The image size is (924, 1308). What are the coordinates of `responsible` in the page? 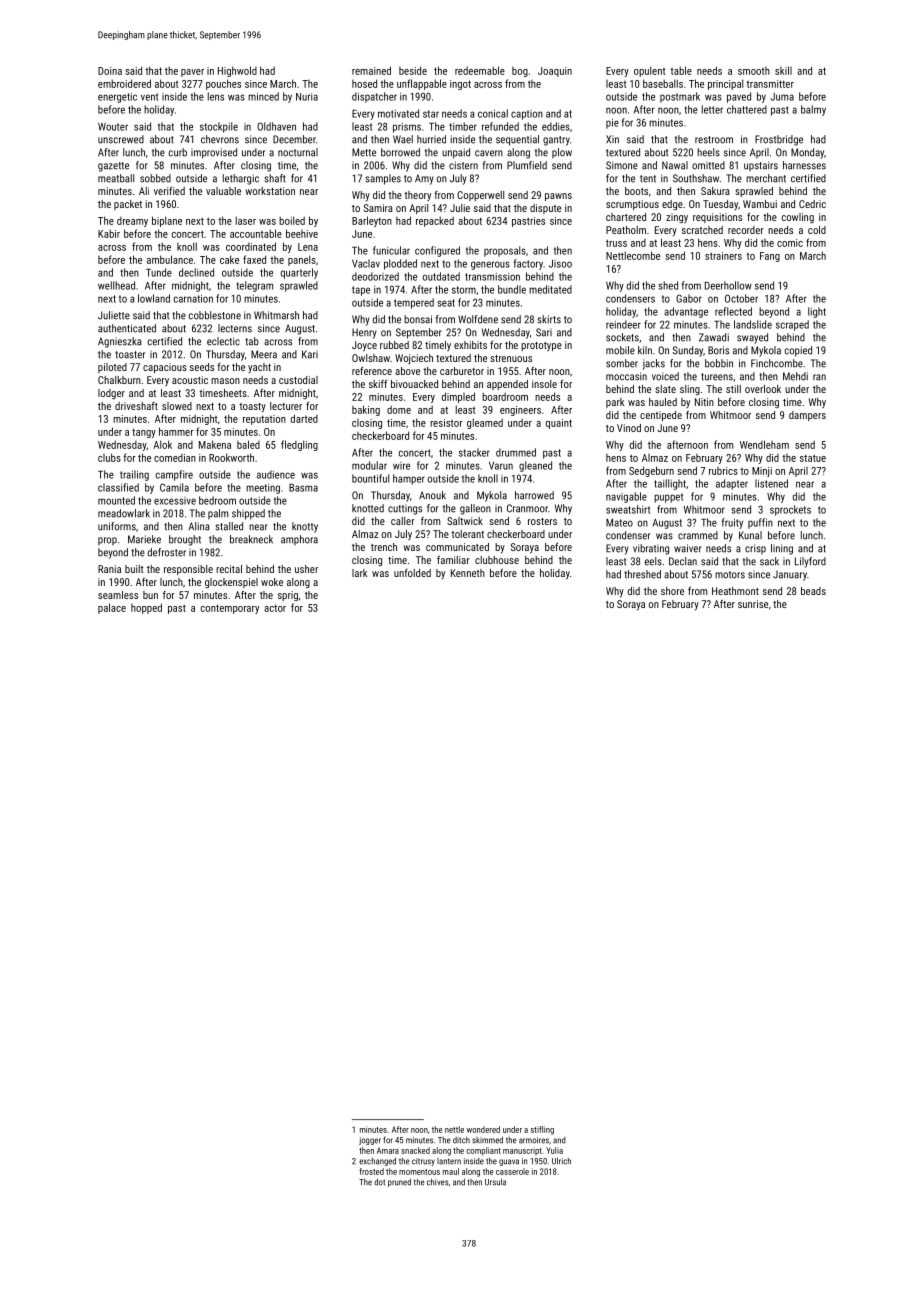 It's located at (188, 570).
